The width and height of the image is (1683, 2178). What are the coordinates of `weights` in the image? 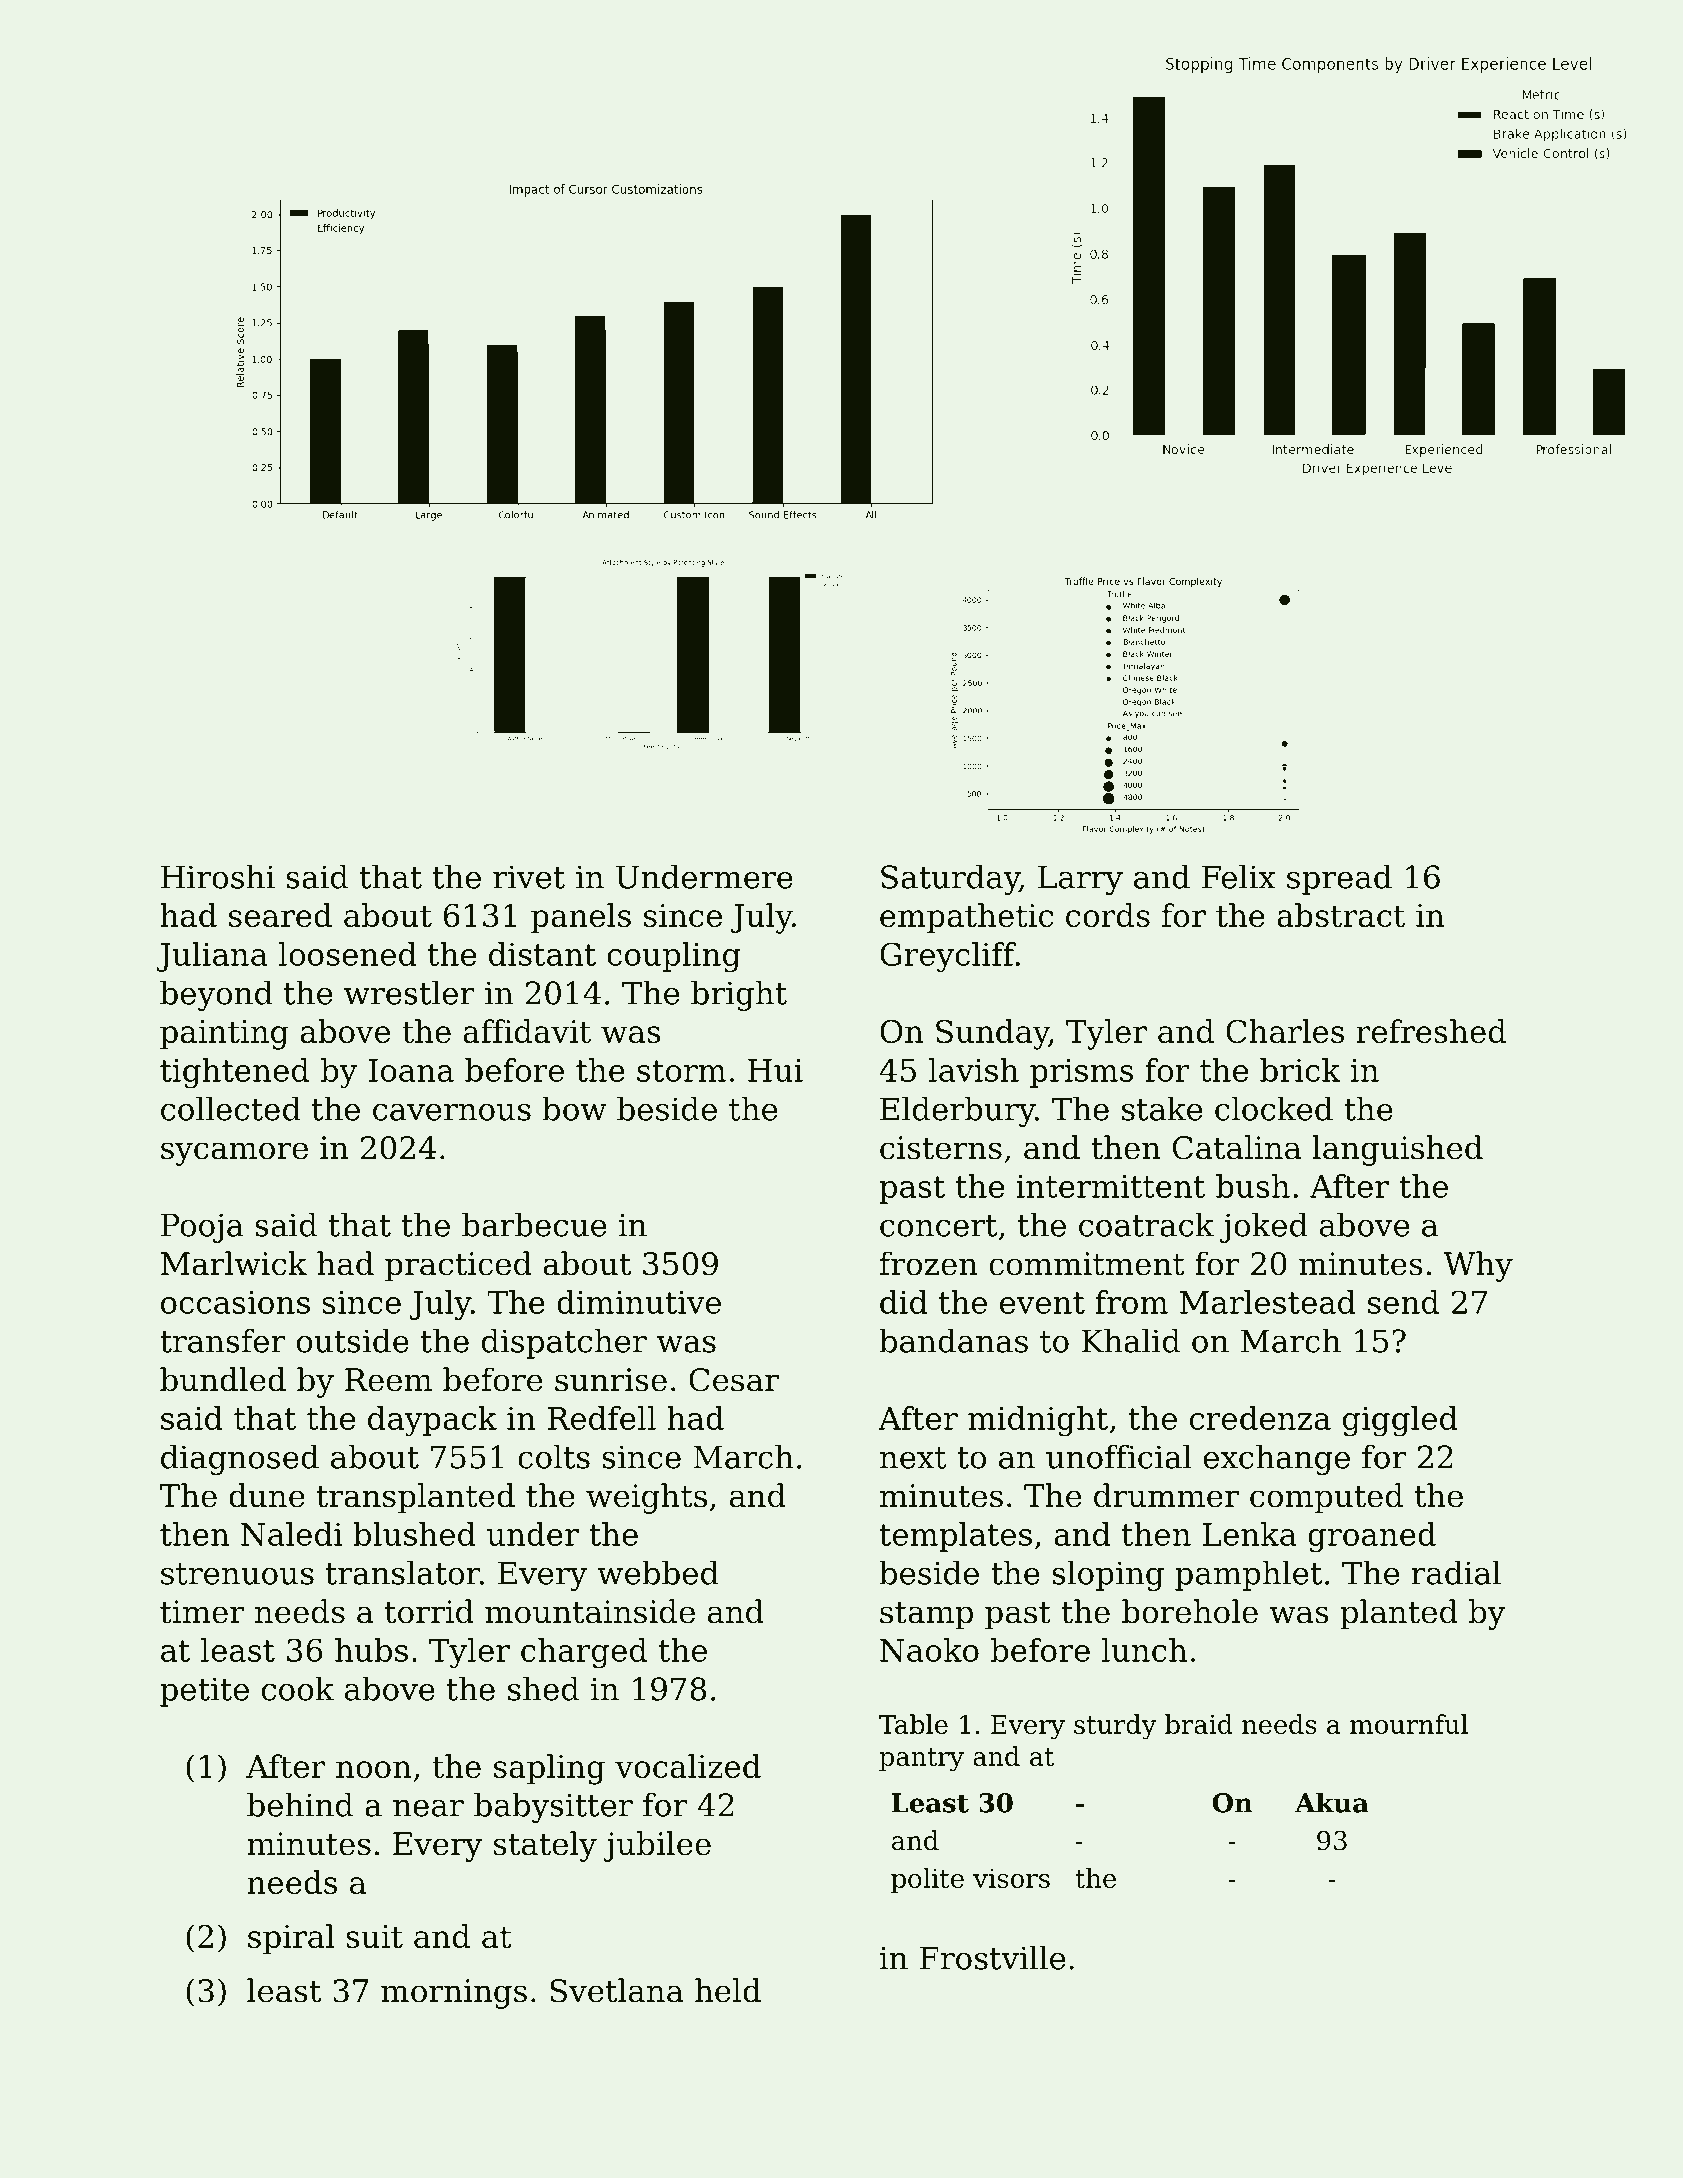 It's located at (646, 1498).
